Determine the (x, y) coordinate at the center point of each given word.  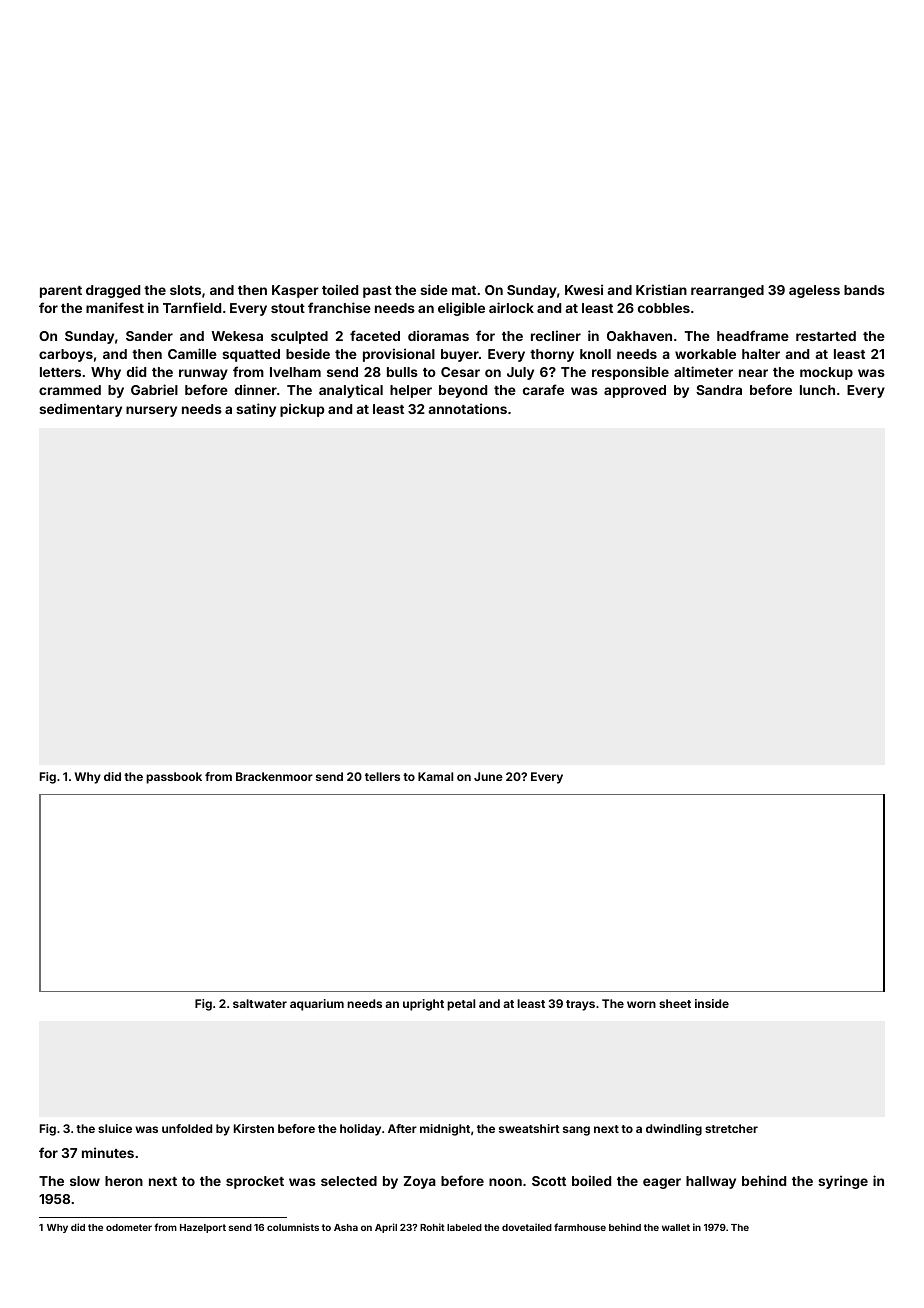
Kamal (435, 776)
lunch (817, 390)
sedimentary (80, 410)
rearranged (727, 291)
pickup (302, 410)
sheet (675, 1003)
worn (641, 1004)
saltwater (260, 1003)
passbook (174, 778)
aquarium (317, 1005)
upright (423, 1005)
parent (61, 292)
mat (464, 290)
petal (461, 1005)
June (488, 776)
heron (124, 1181)
